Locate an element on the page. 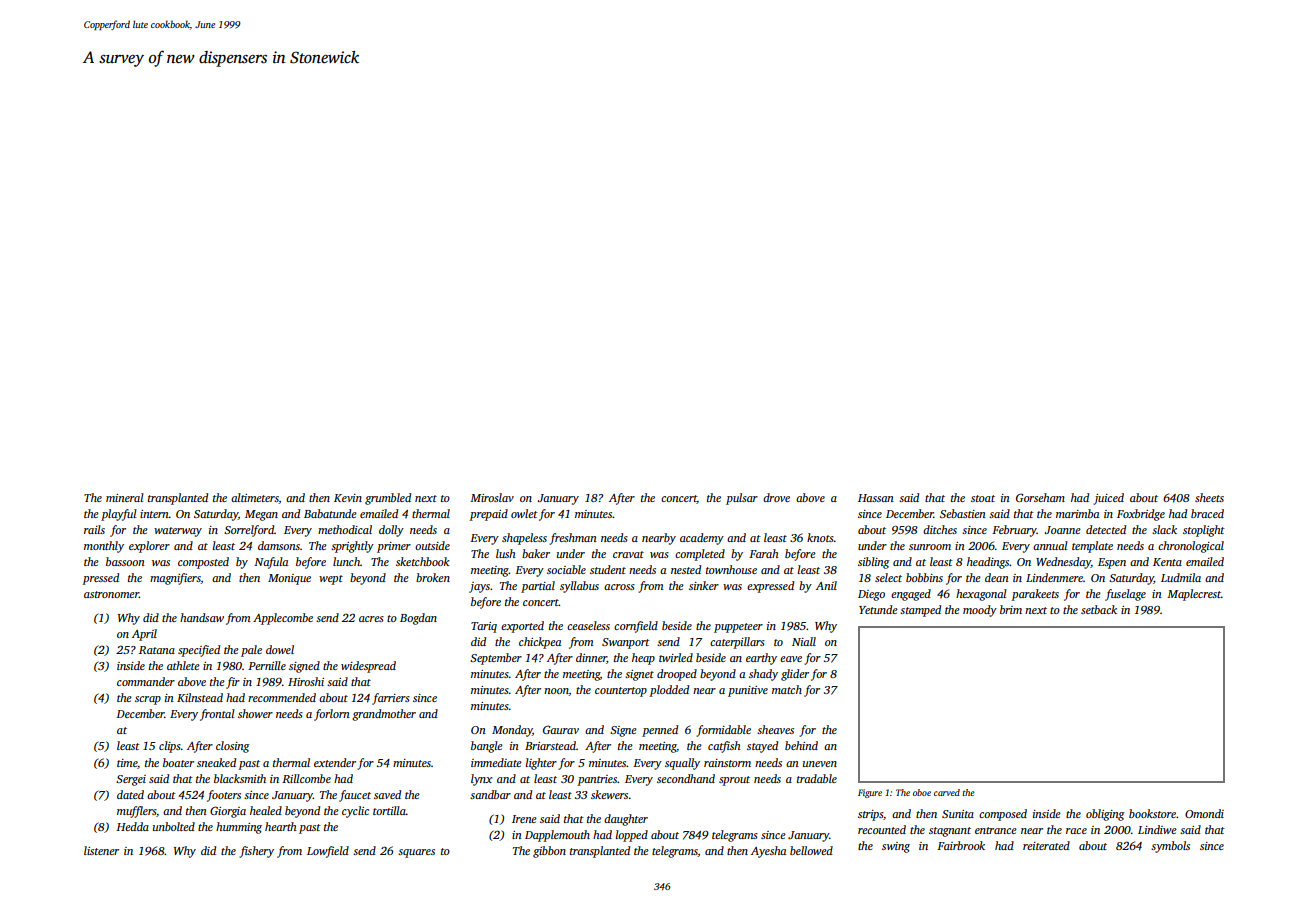 Image resolution: width=1308 pixels, height=924 pixels. bassoon is located at coordinates (125, 561).
